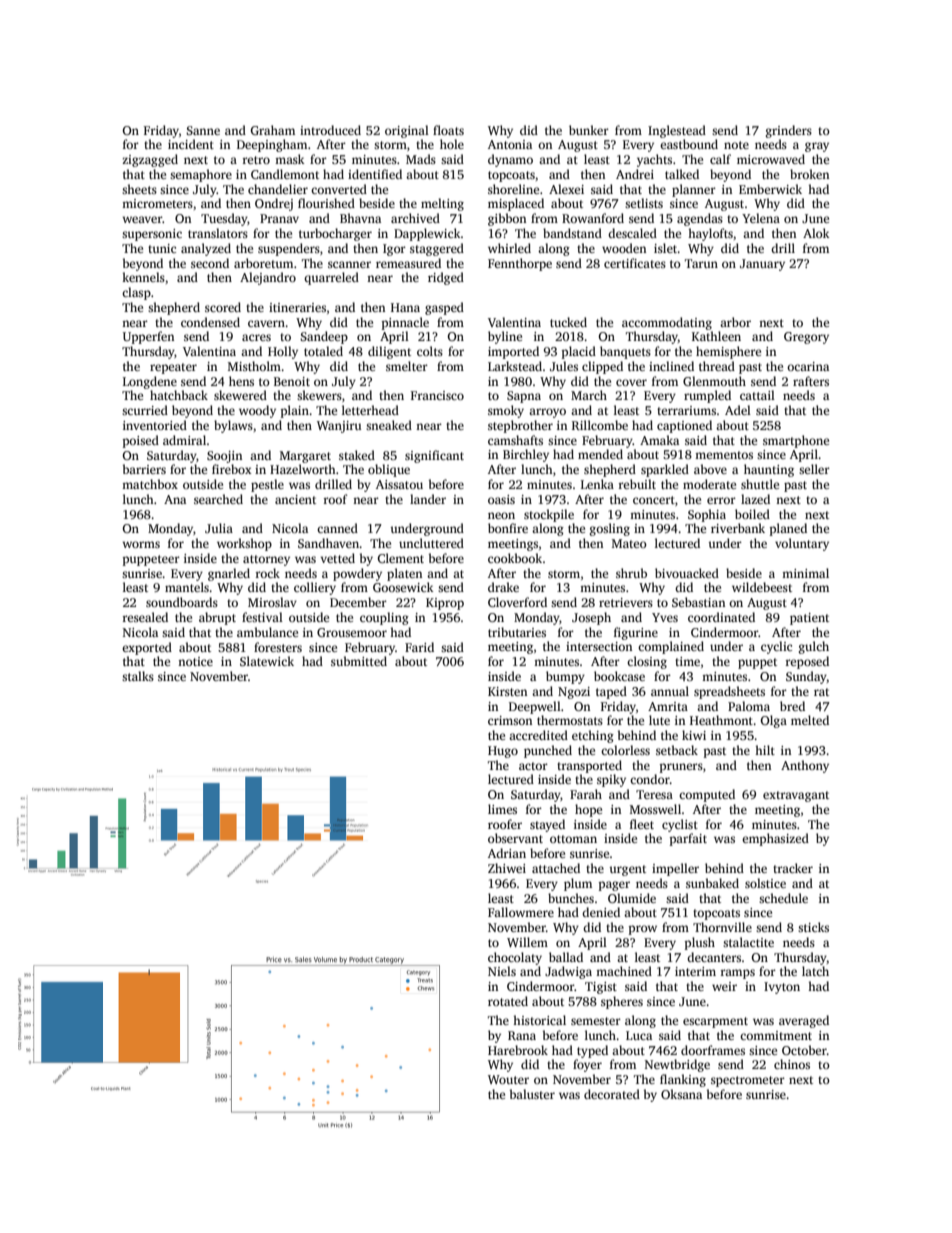 Image resolution: width=952 pixels, height=1233 pixels. Describe the element at coordinates (232, 469) in the screenshot. I see `firebox` at that location.
